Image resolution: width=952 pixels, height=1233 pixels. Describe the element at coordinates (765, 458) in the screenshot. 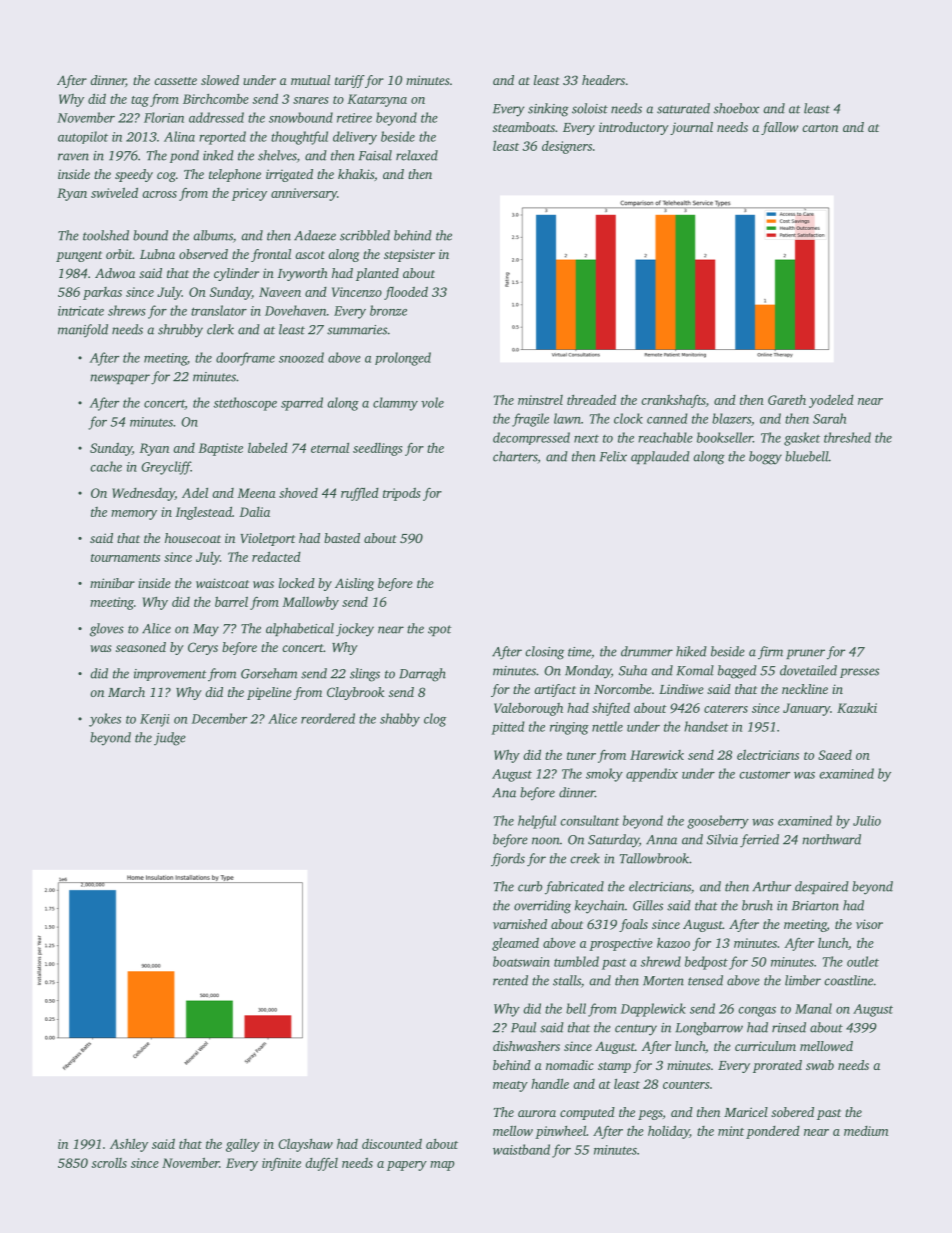

I see `boggy` at that location.
